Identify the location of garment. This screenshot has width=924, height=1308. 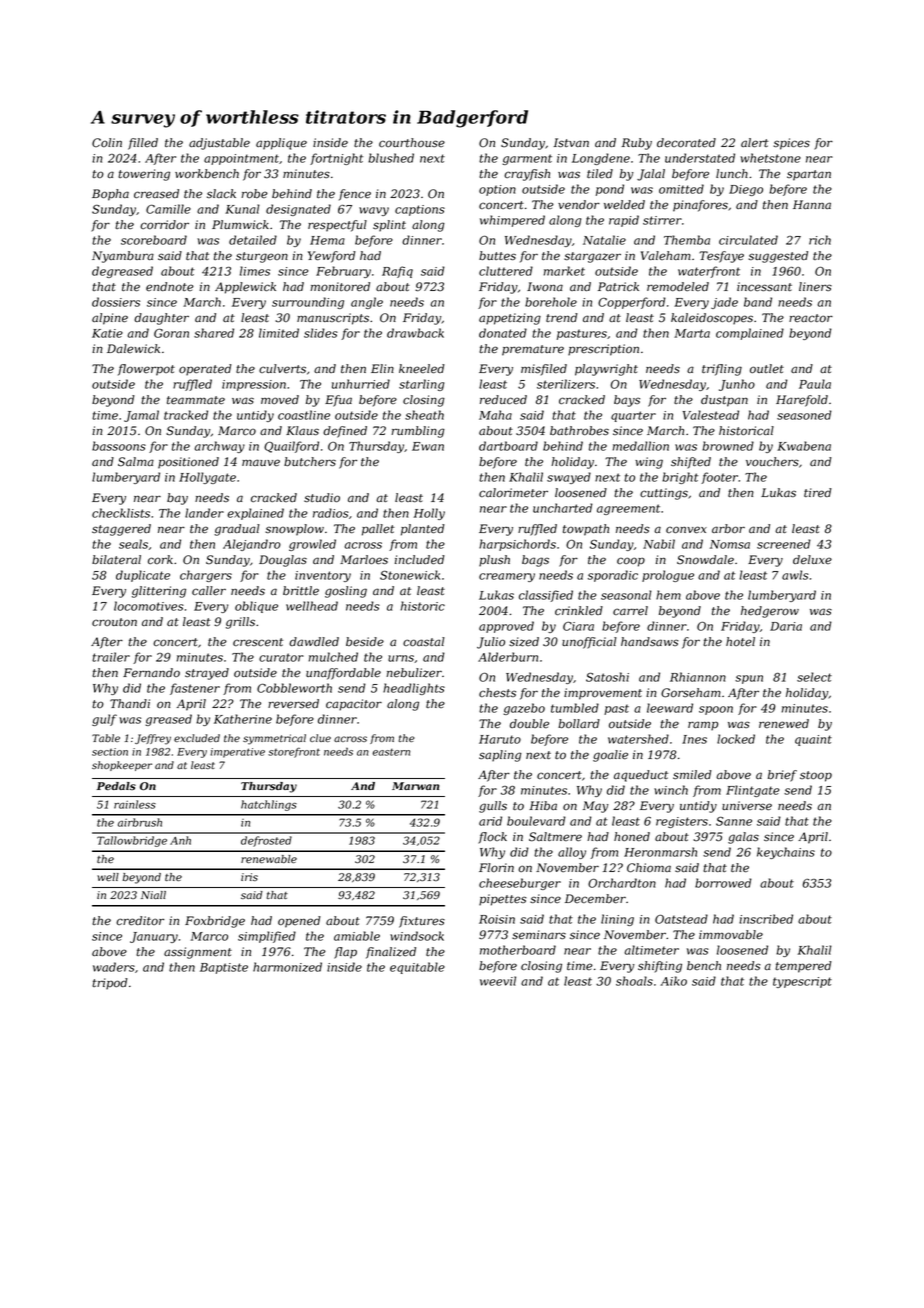
(527, 159).
